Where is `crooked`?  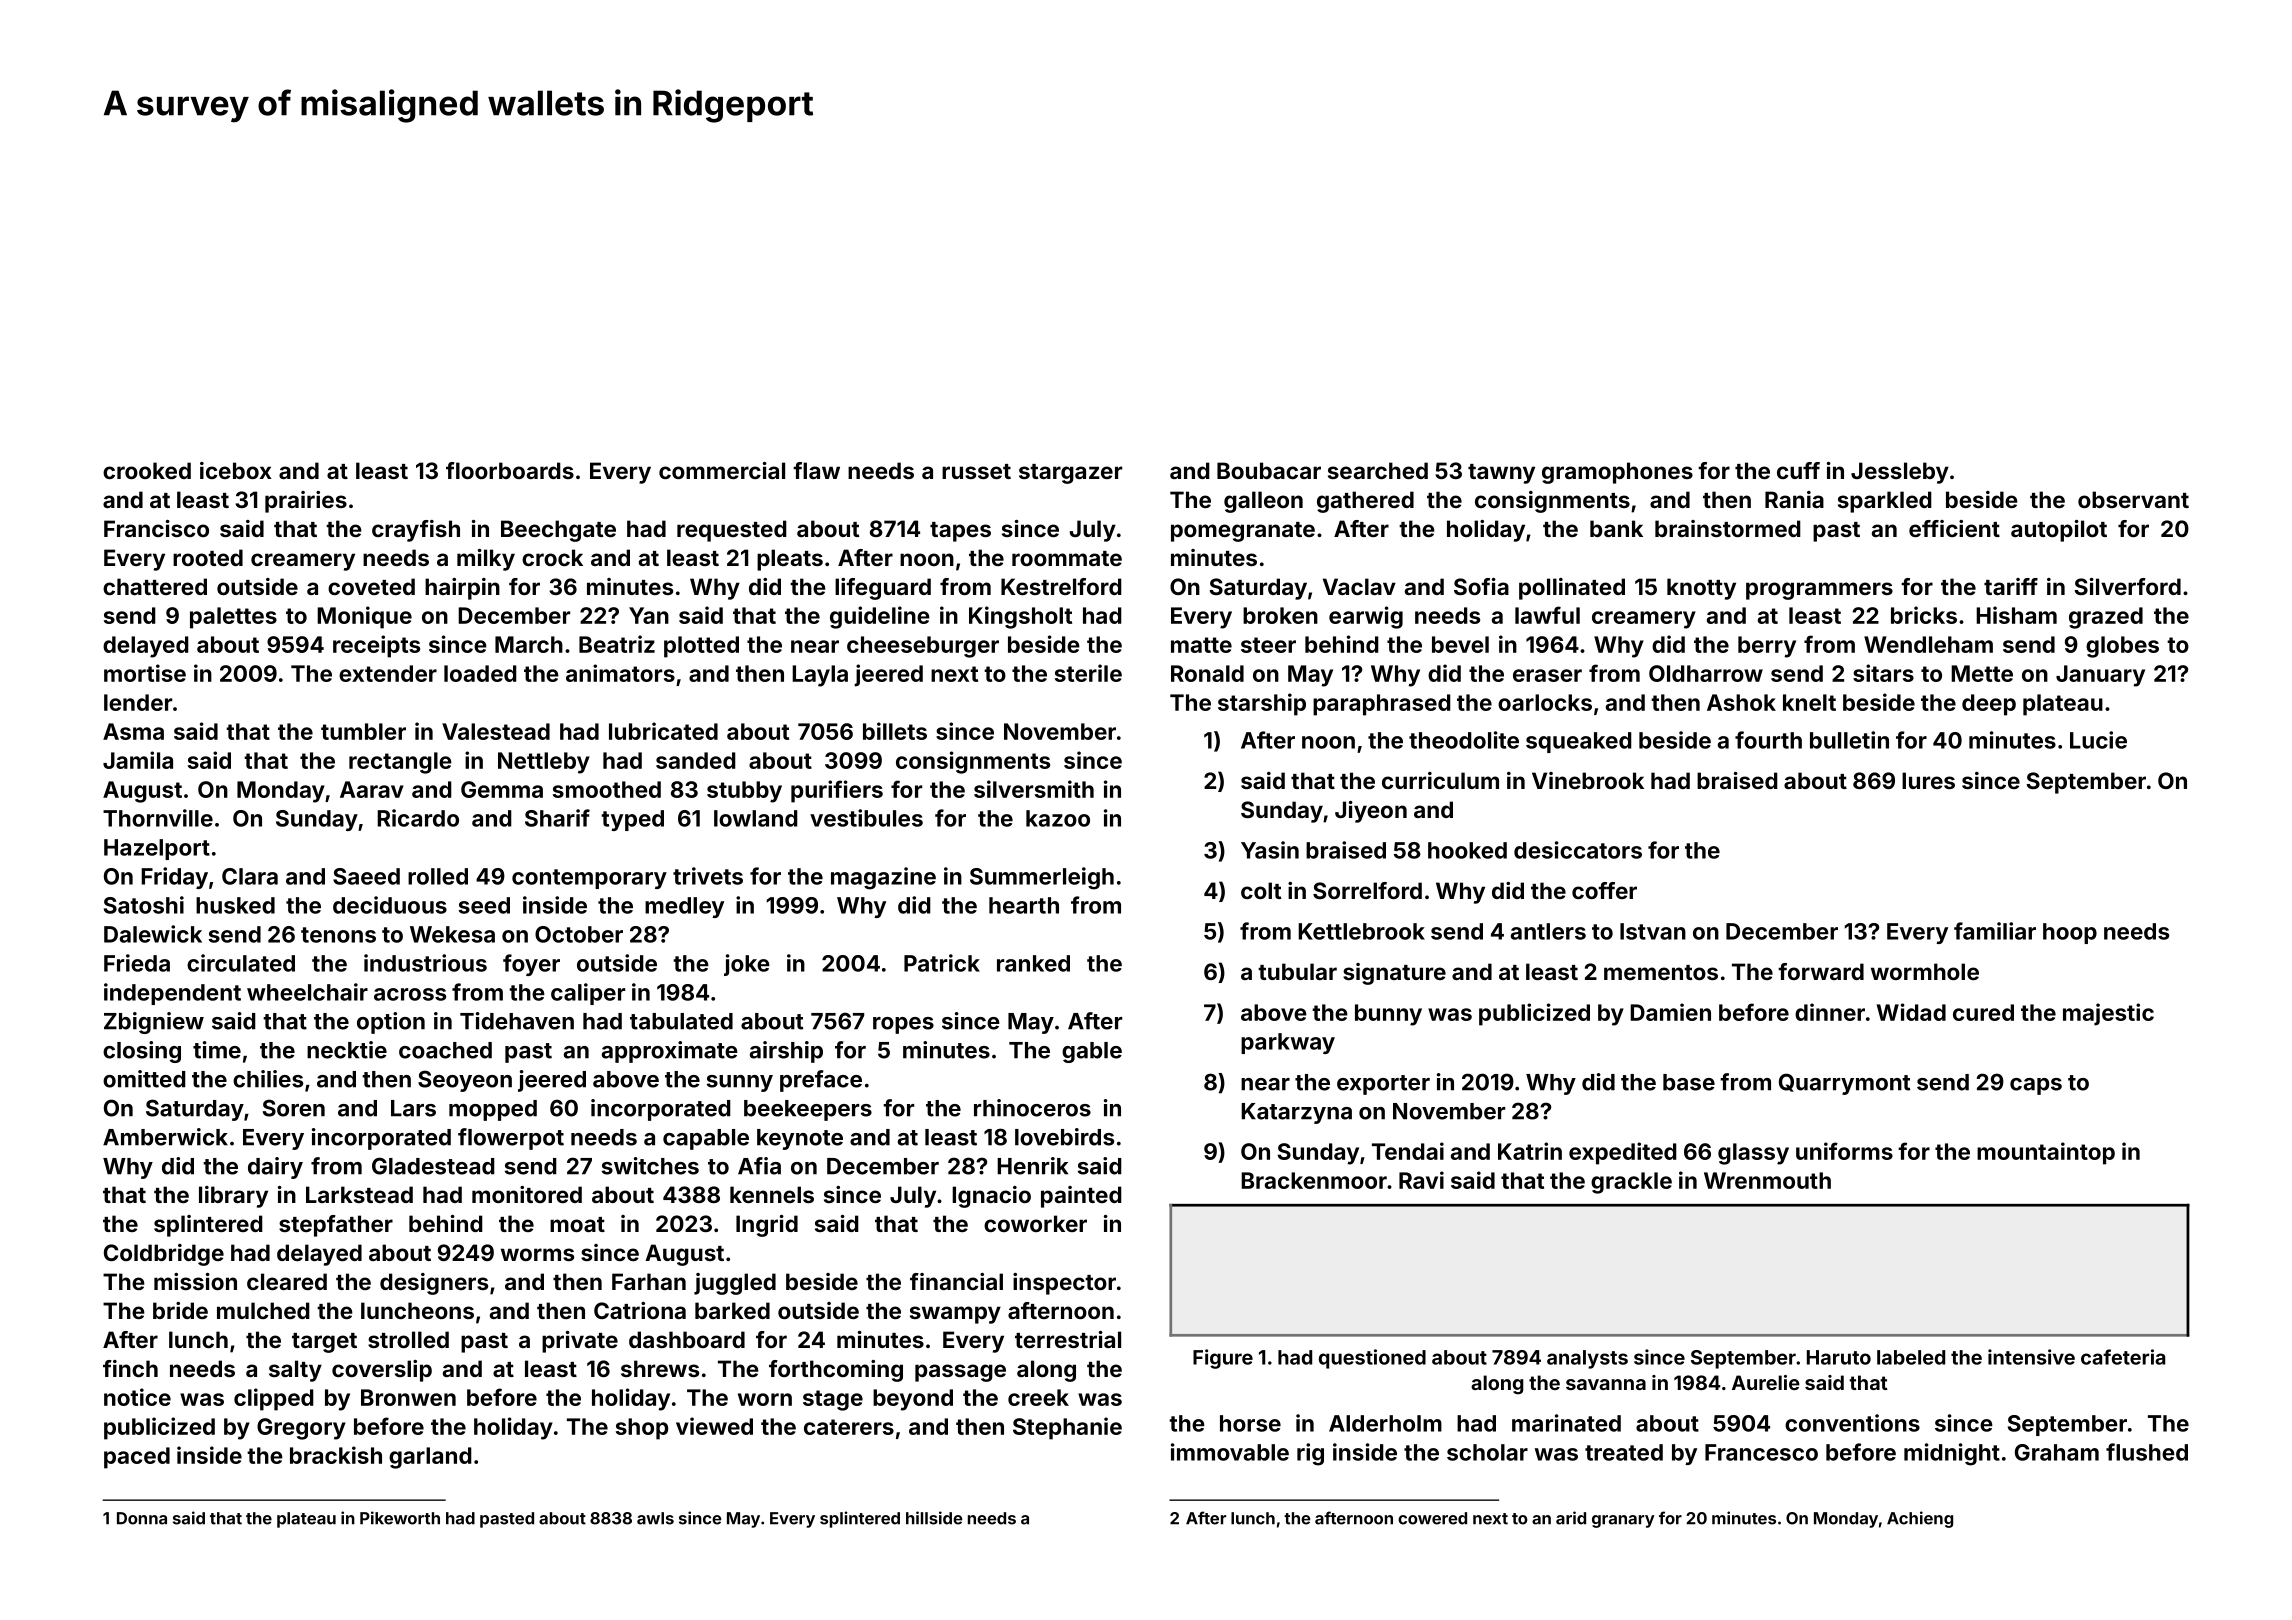 crooked is located at coordinates (147, 470).
